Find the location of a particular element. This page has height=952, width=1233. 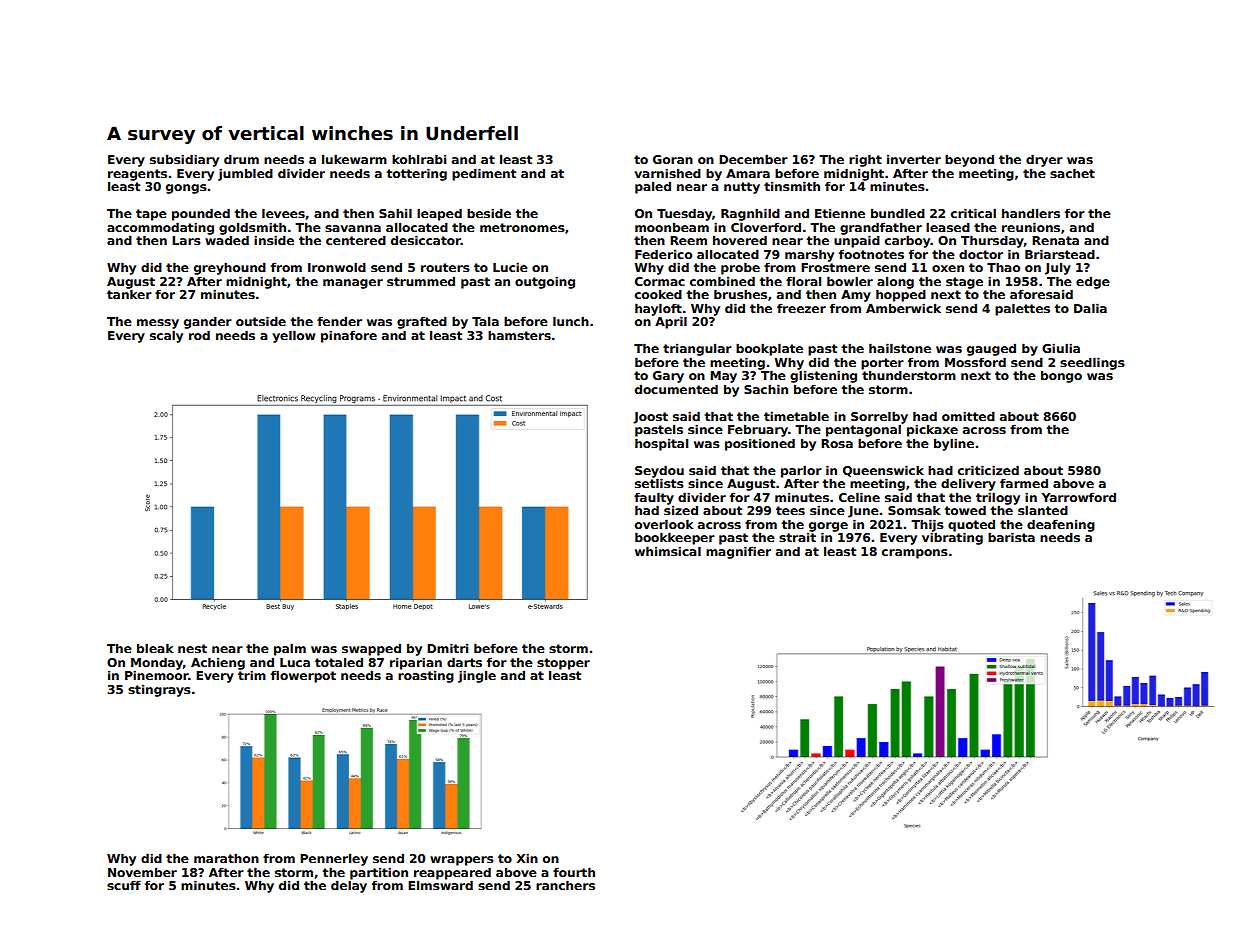

Goran is located at coordinates (673, 159).
